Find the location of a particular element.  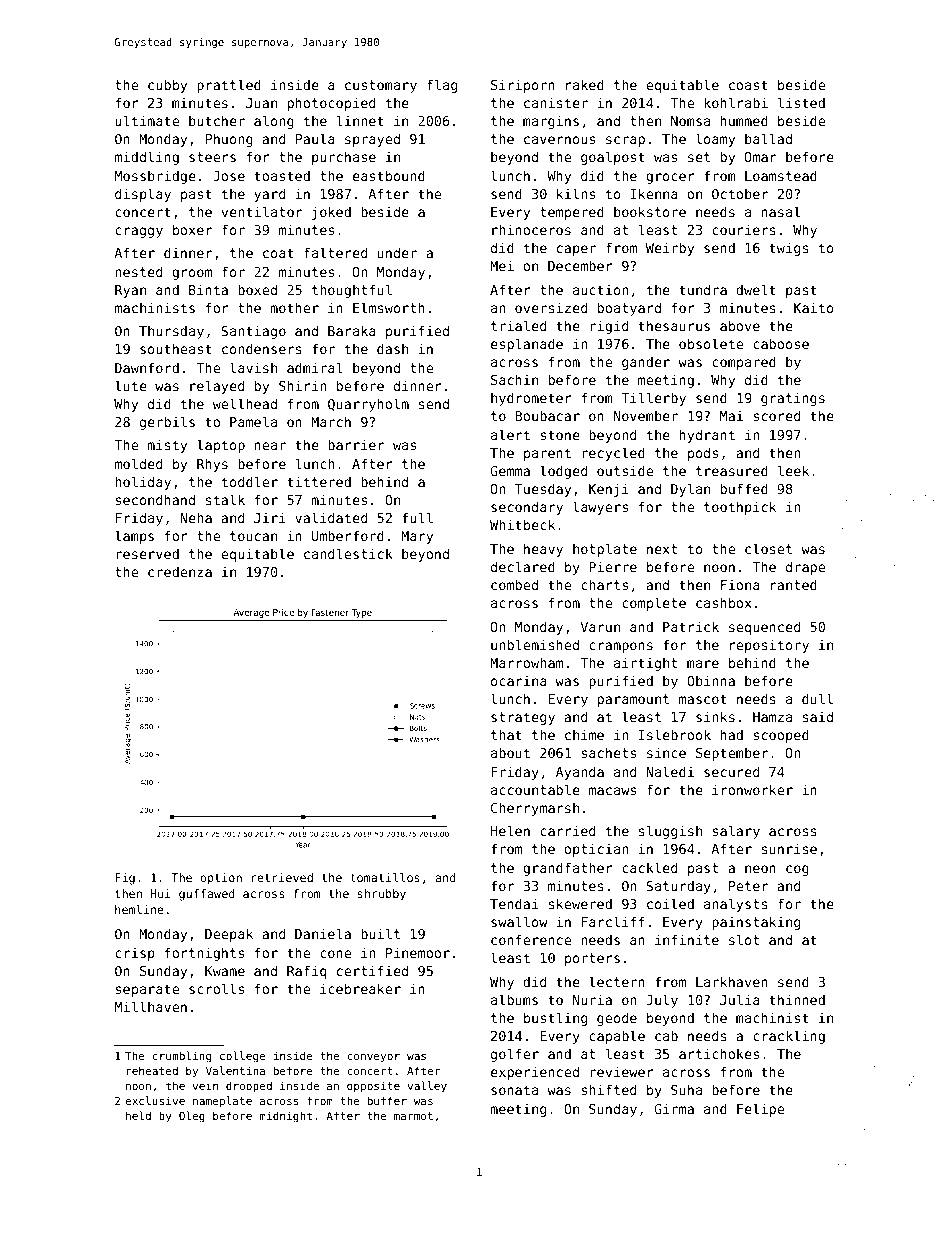

about is located at coordinates (510, 752).
